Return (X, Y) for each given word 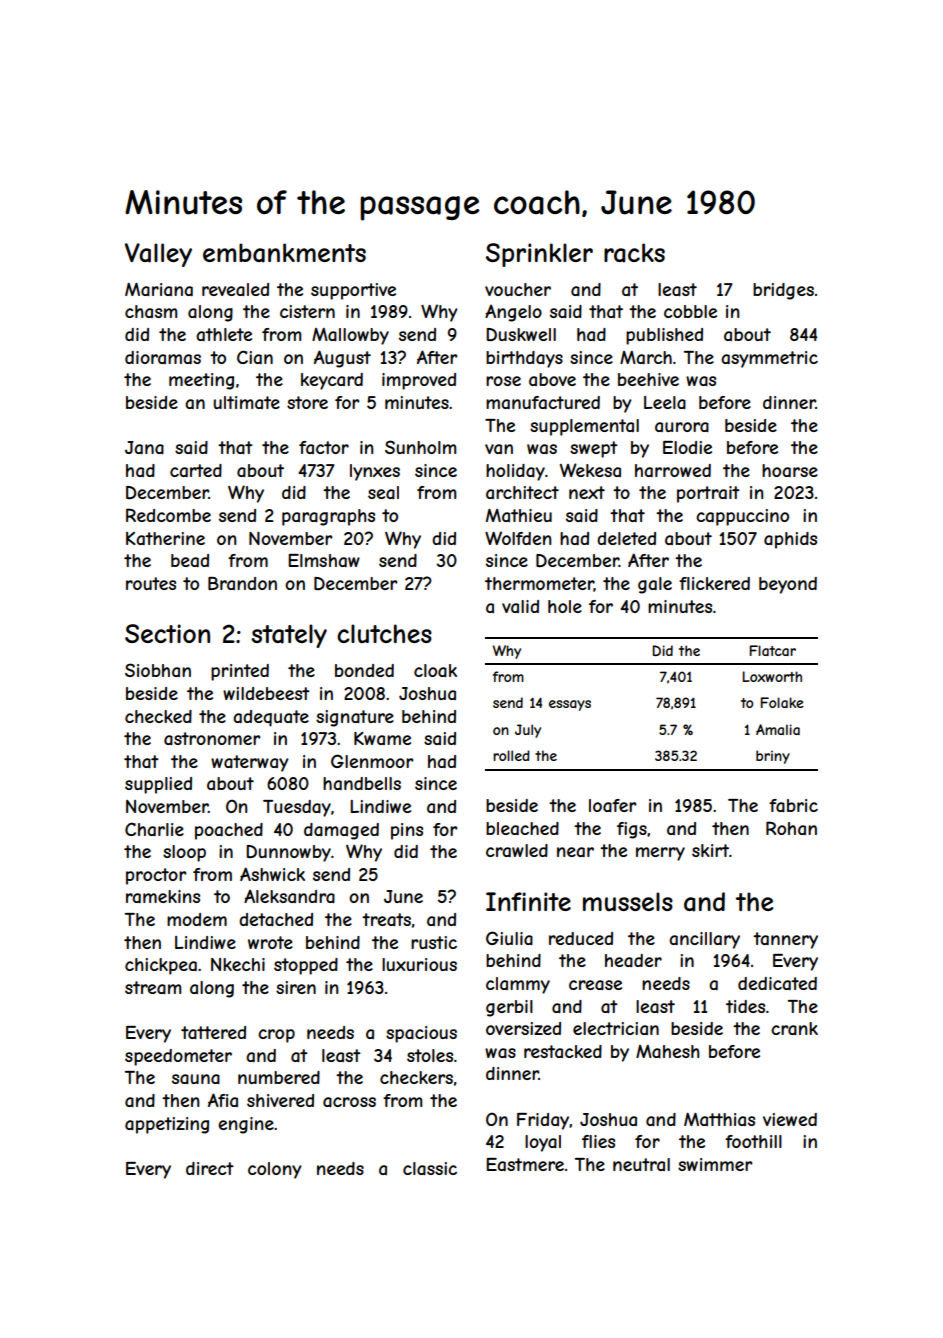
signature (355, 718)
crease (595, 985)
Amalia (778, 729)
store (307, 402)
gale (655, 585)
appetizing (167, 1125)
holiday (515, 472)
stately (289, 636)
